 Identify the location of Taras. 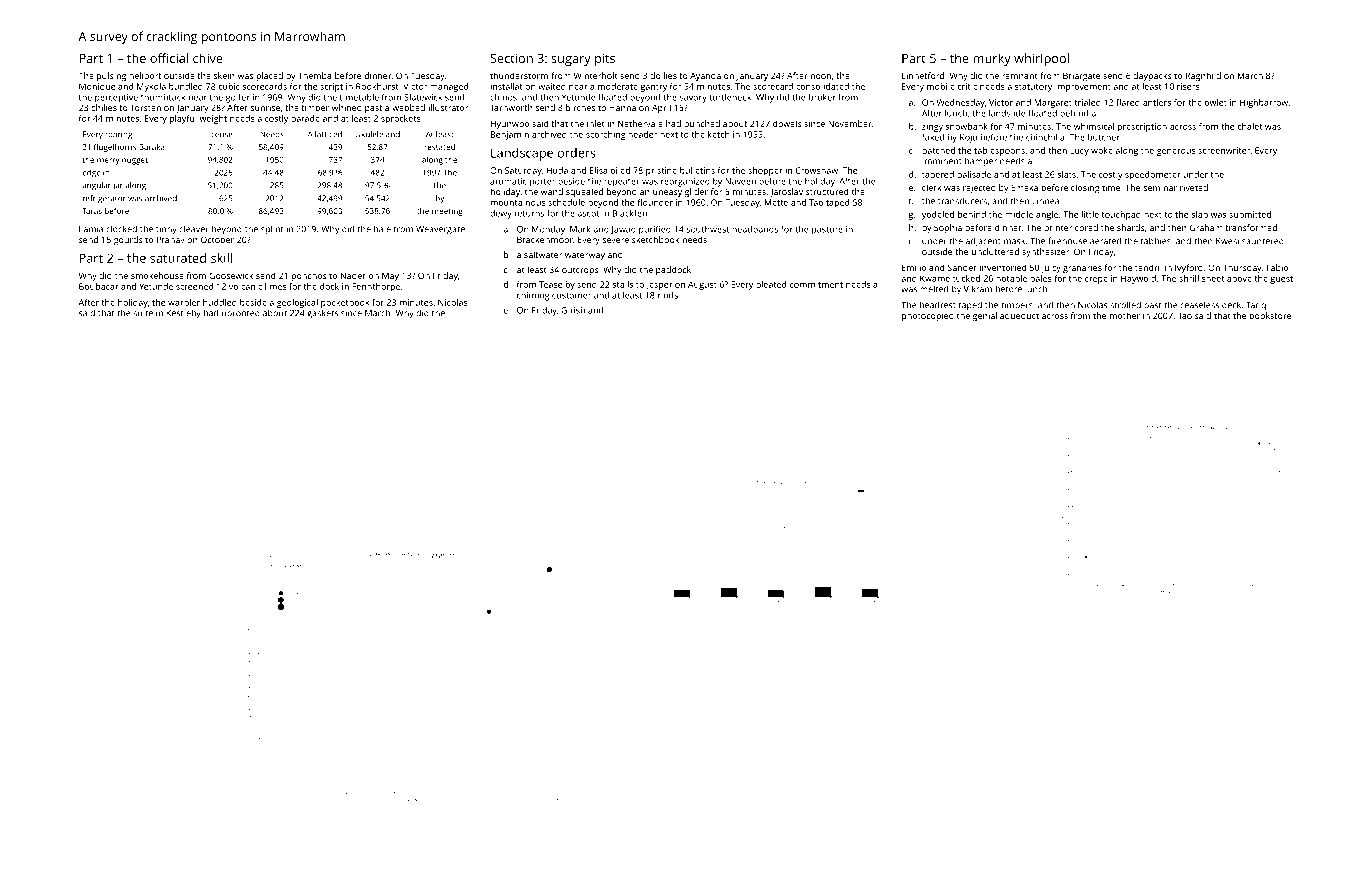
(92, 211).
